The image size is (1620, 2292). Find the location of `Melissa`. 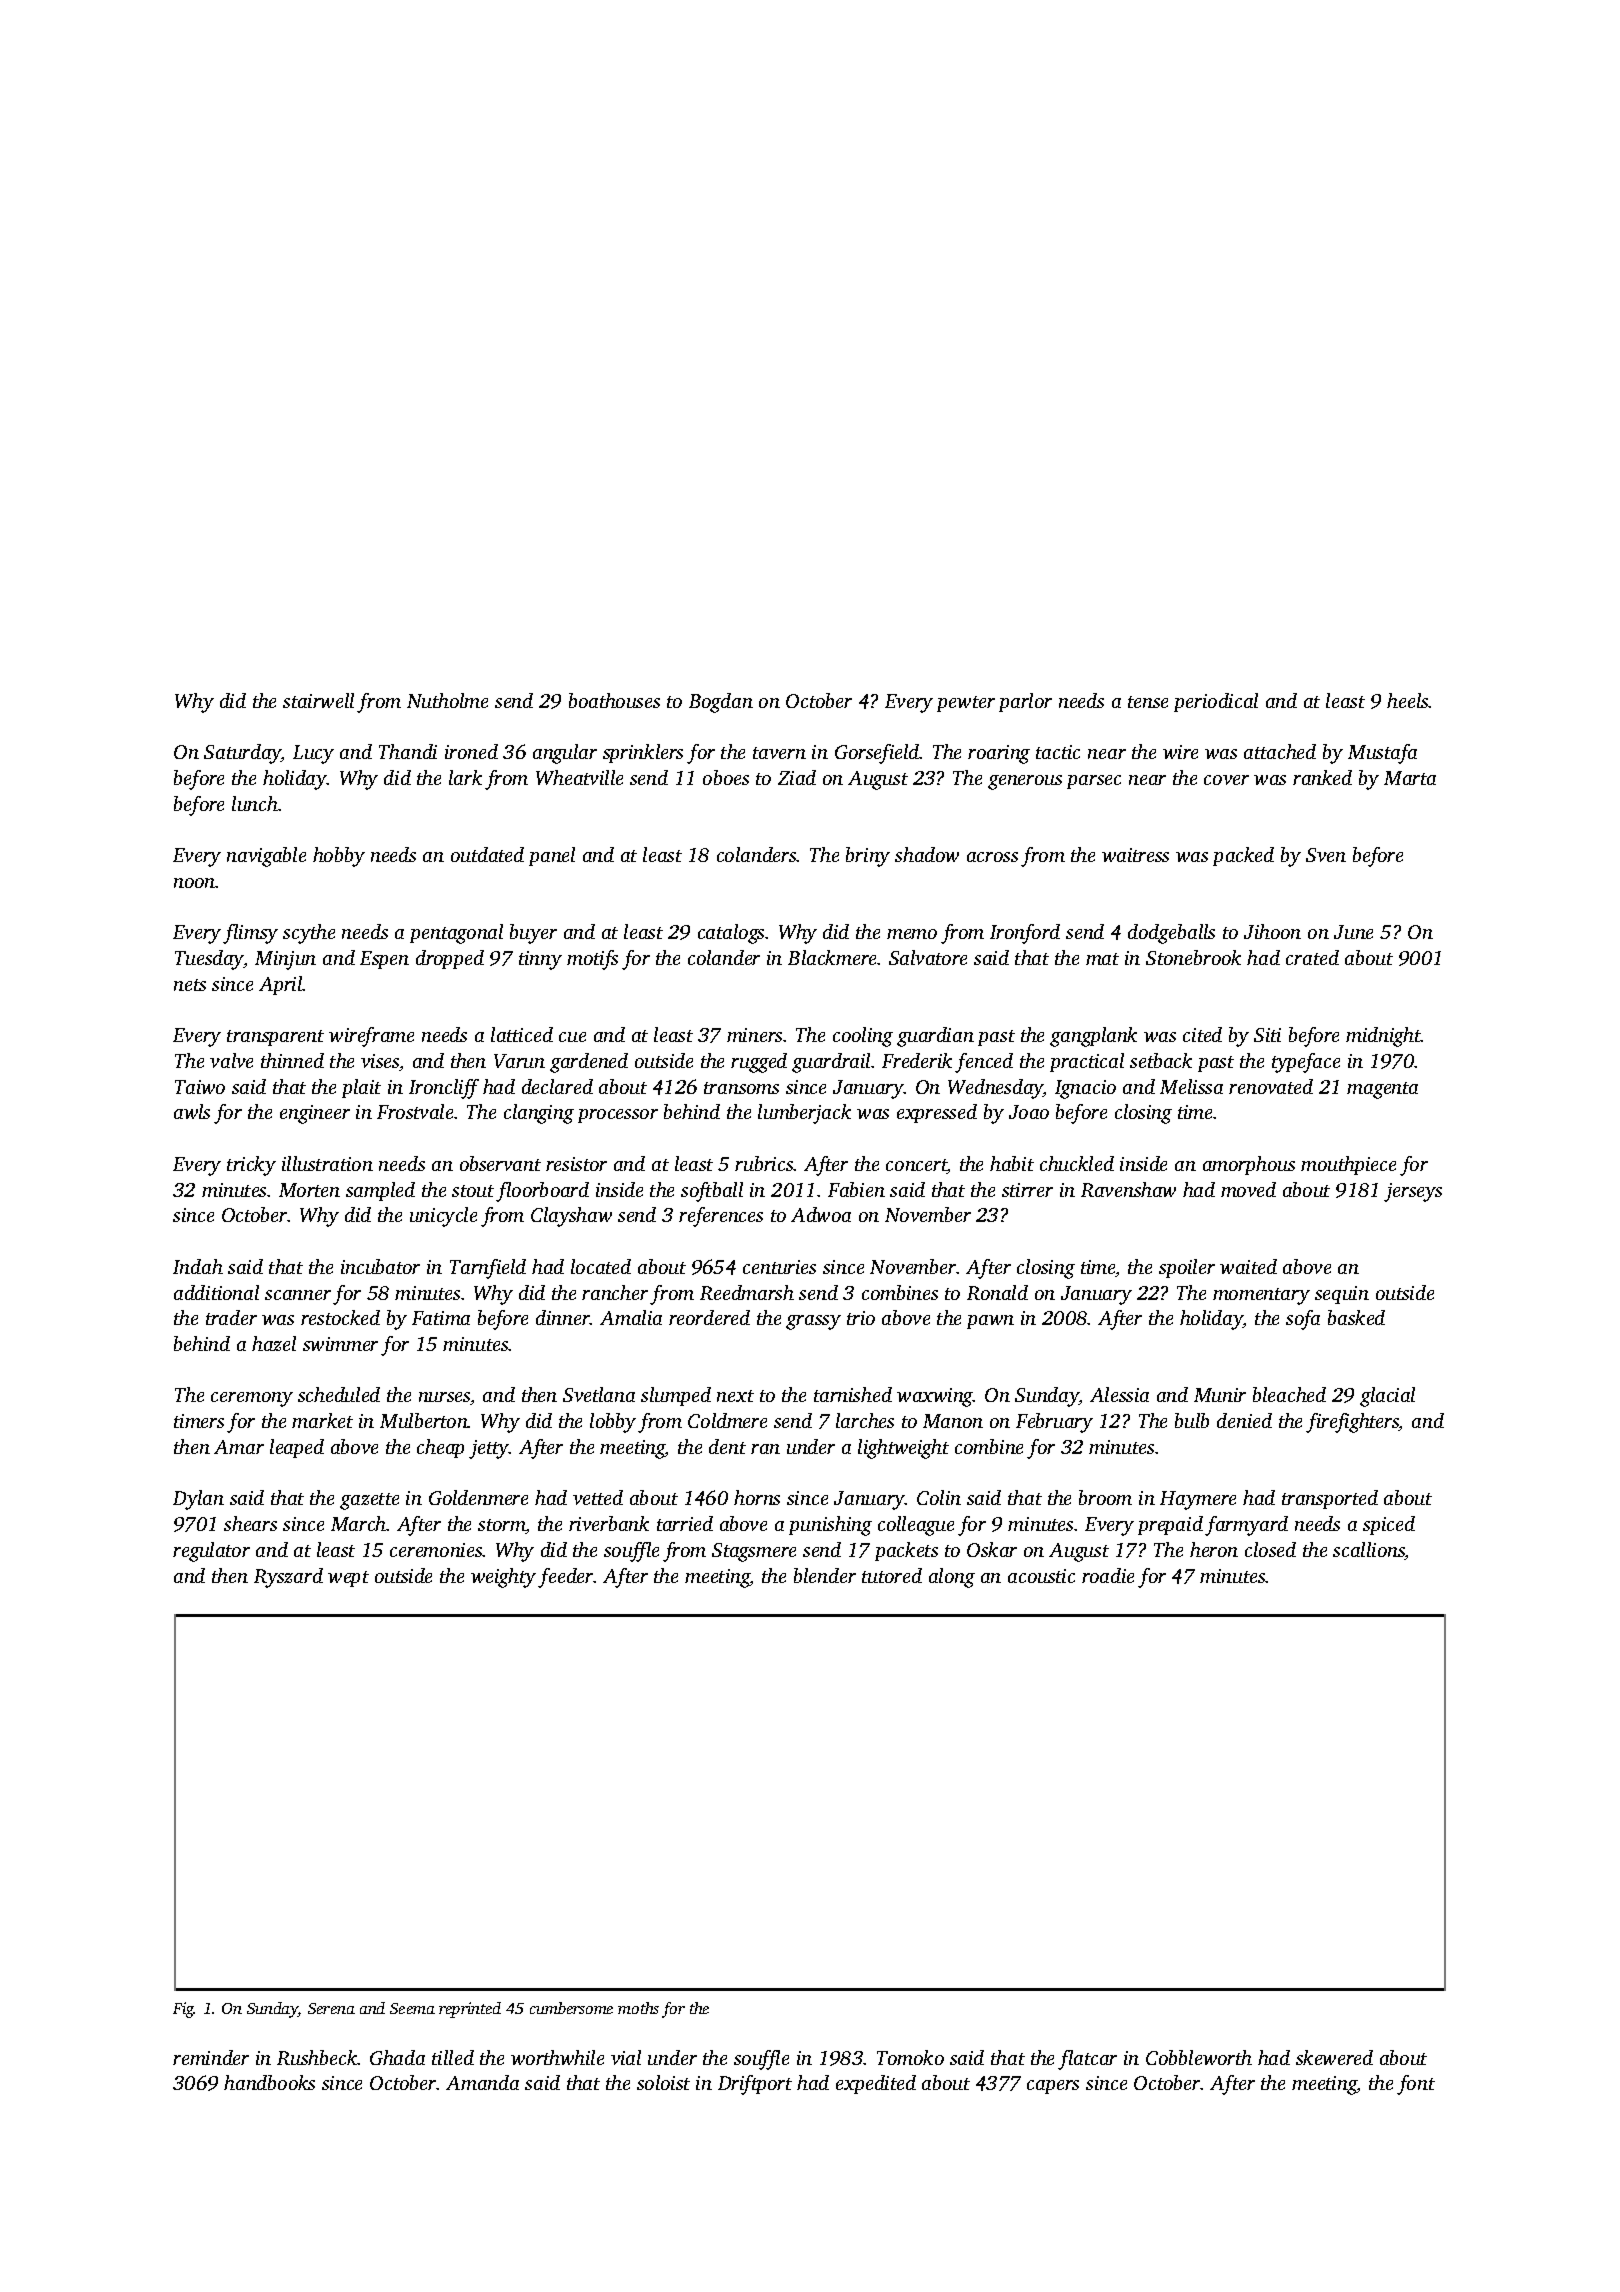

Melissa is located at coordinates (1191, 1086).
